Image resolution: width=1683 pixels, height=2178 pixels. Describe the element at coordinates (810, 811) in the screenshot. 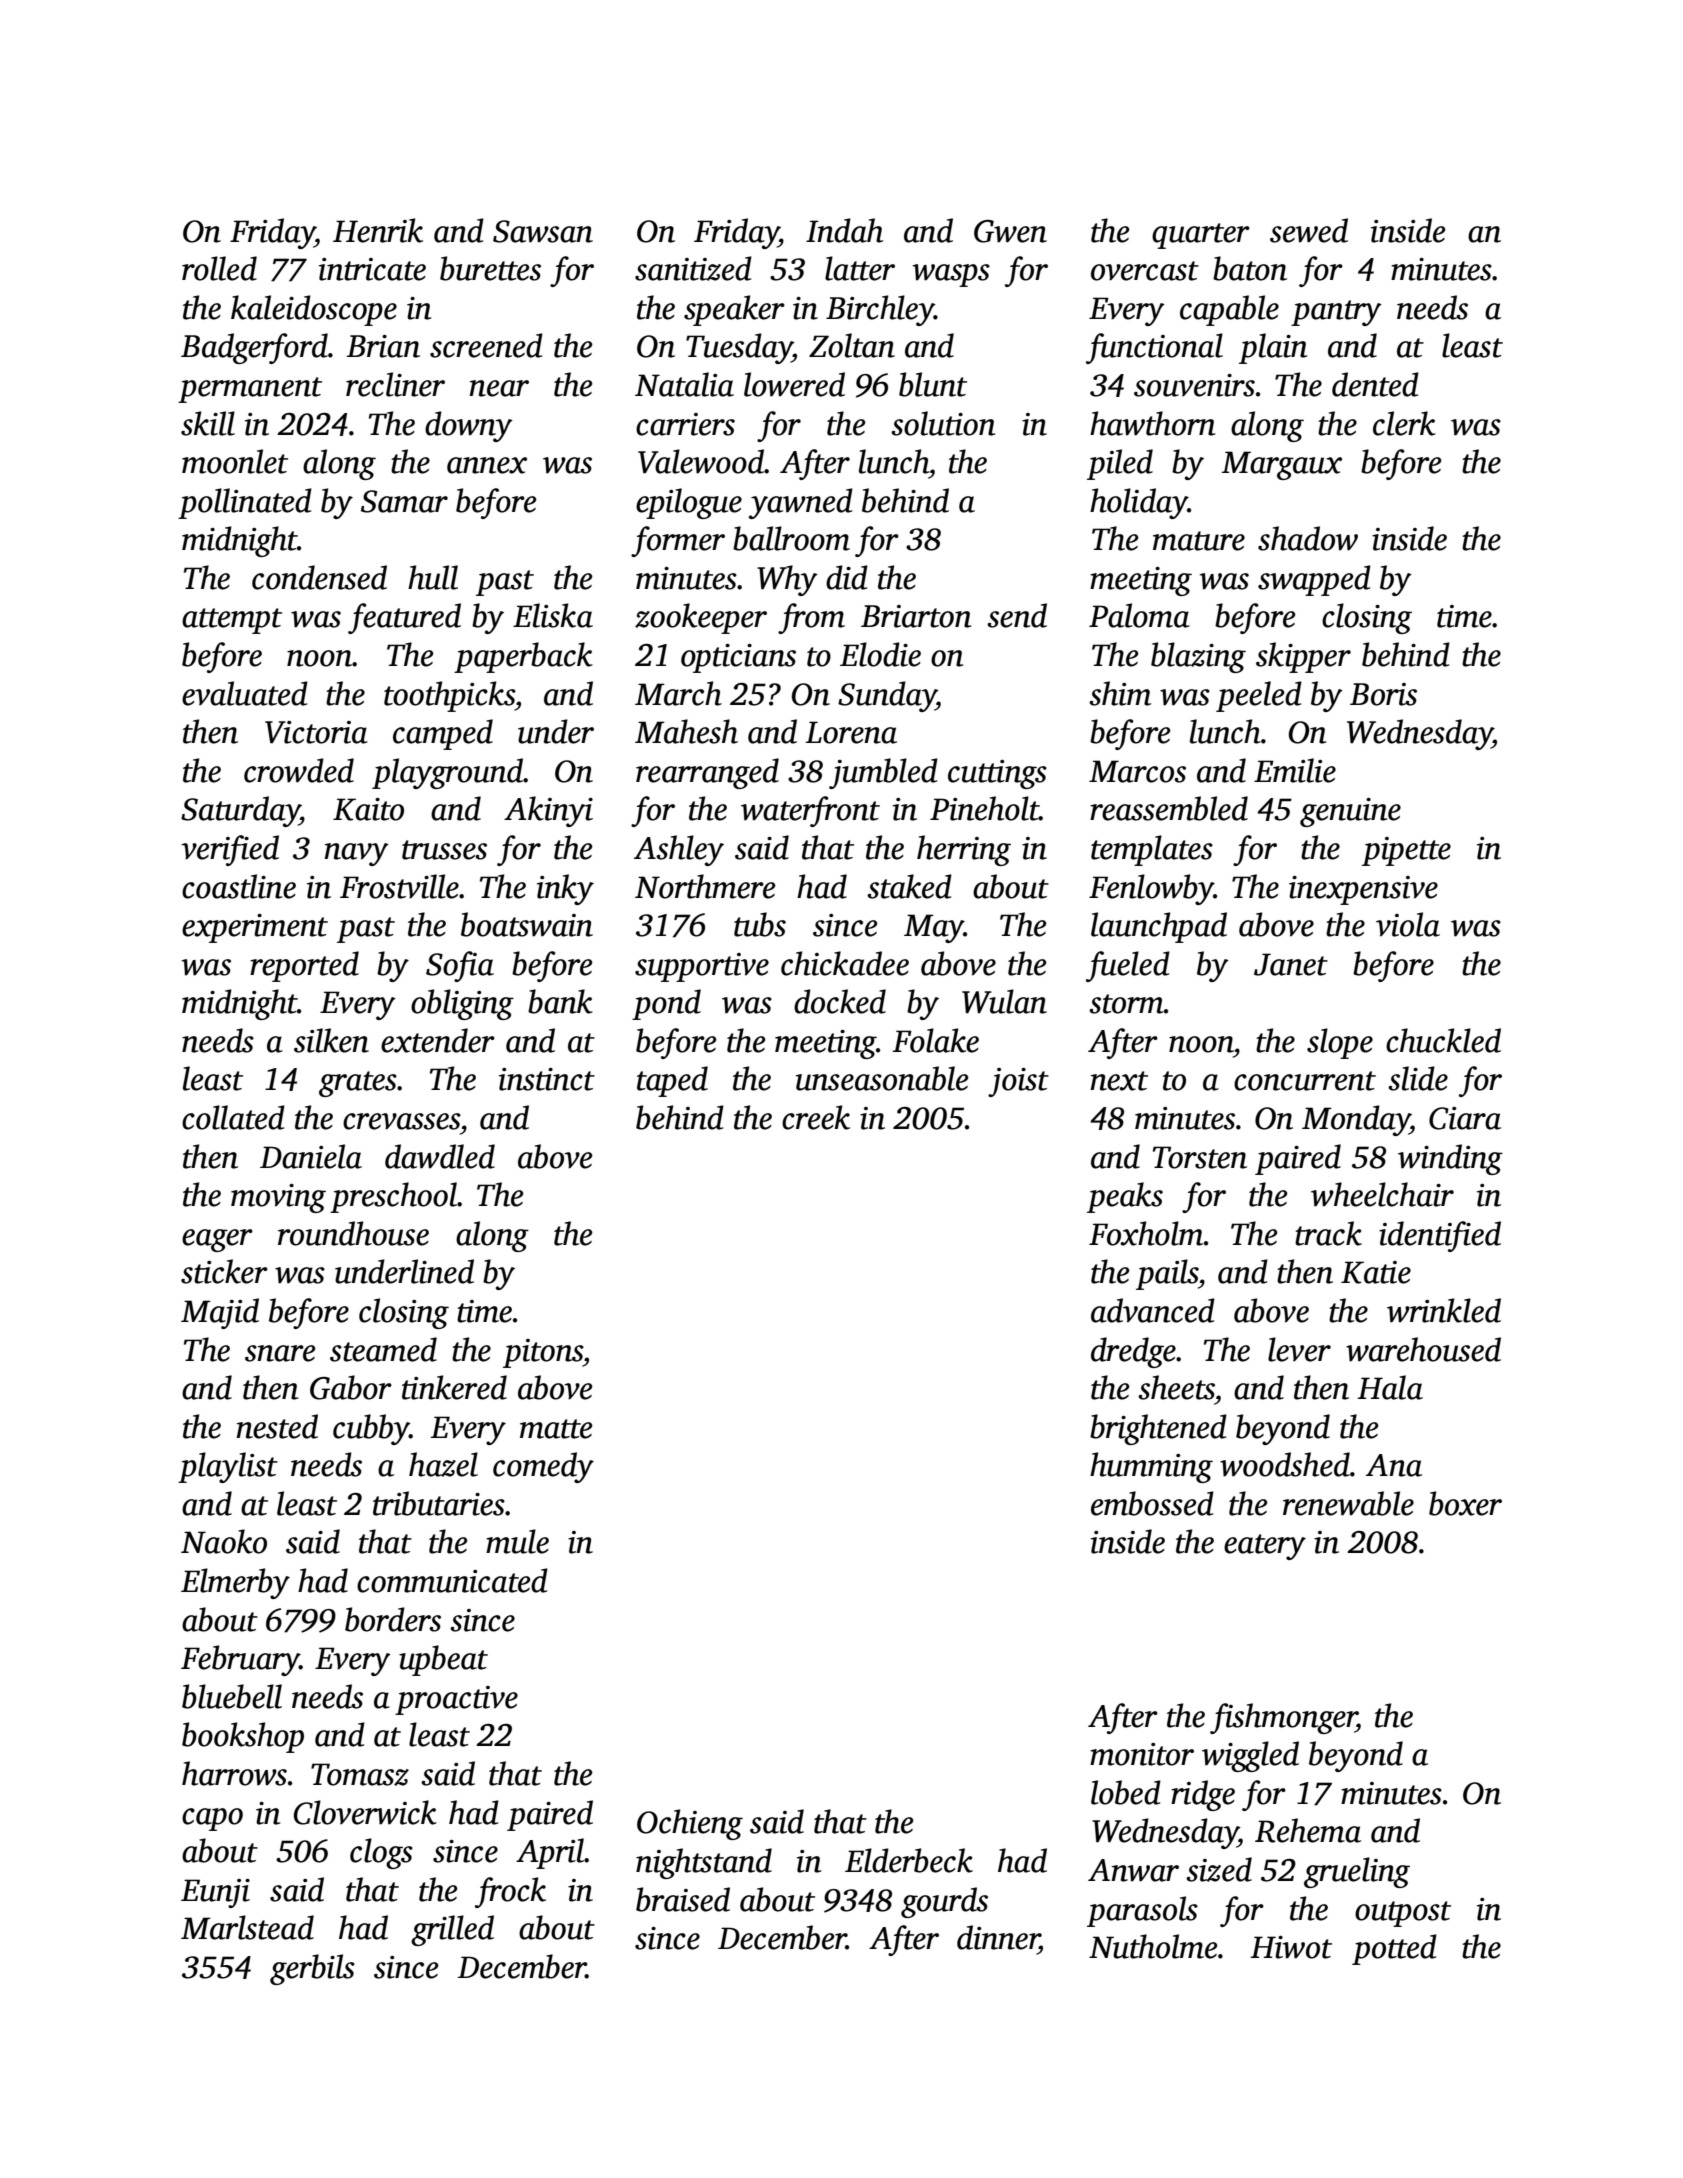

I see `waterfront` at that location.
